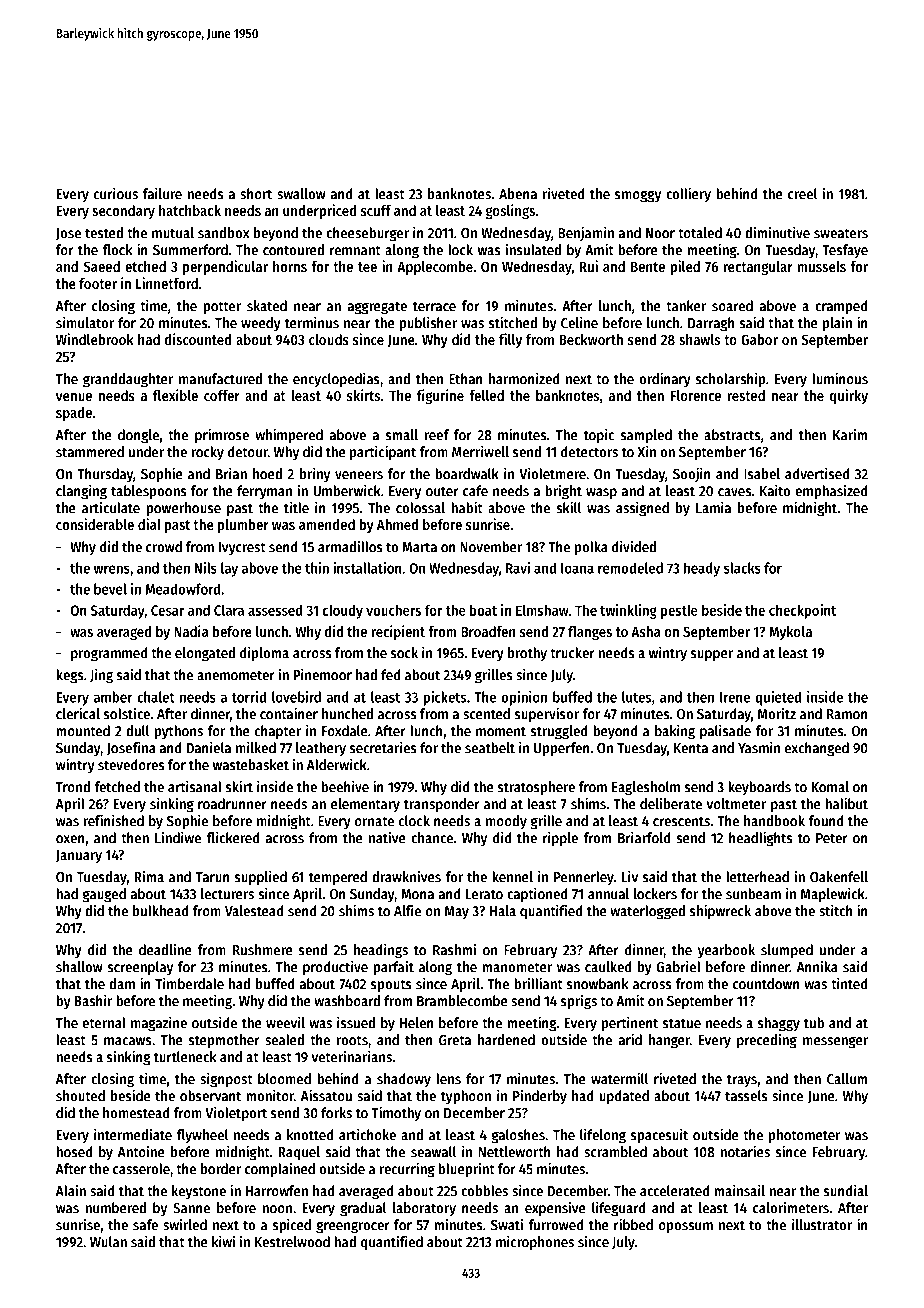 The width and height of the page is (924, 1308). Describe the element at coordinates (292, 1242) in the page. I see `Kestrelwood` at that location.
